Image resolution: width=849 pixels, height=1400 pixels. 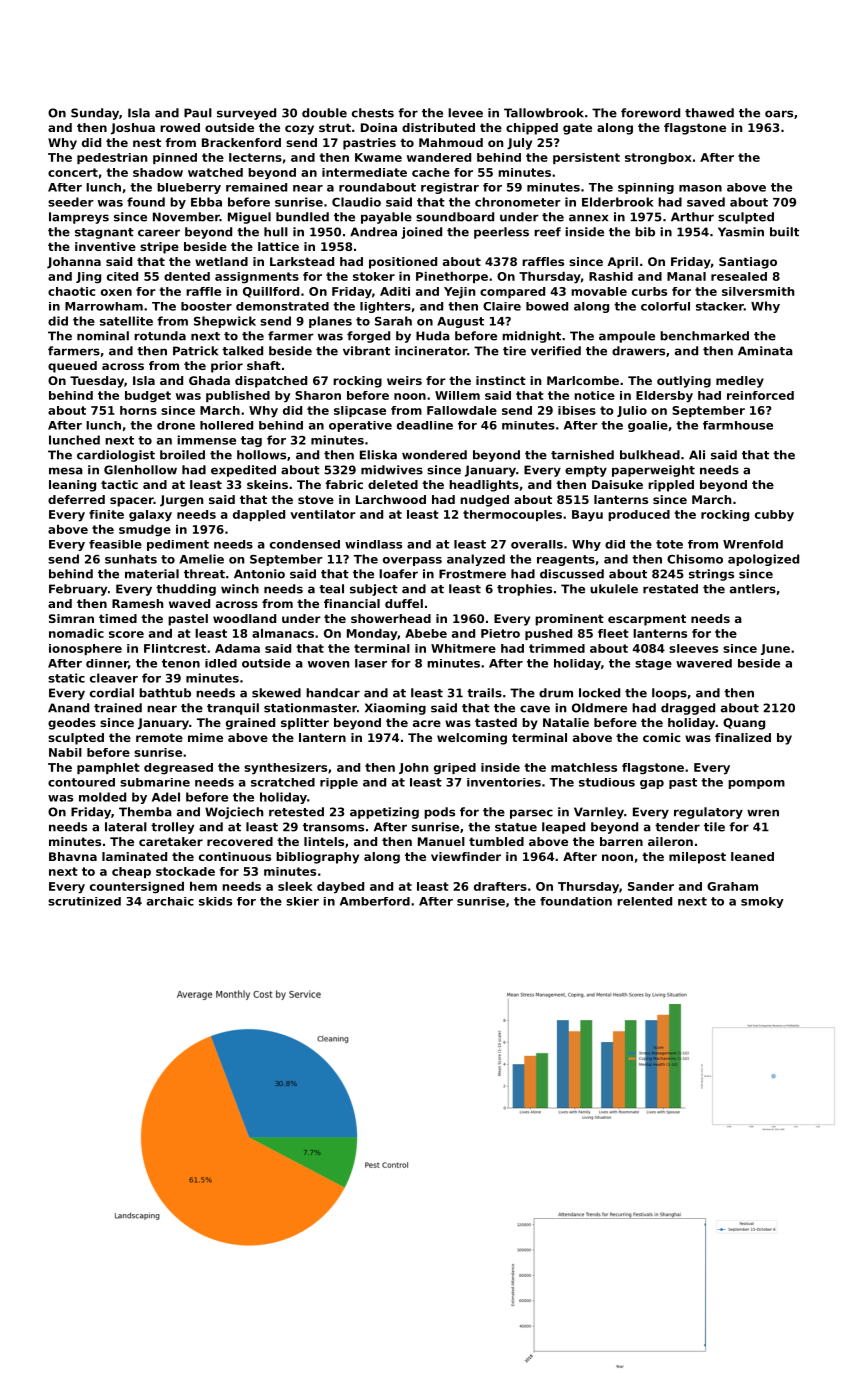 I want to click on immense, so click(x=206, y=440).
